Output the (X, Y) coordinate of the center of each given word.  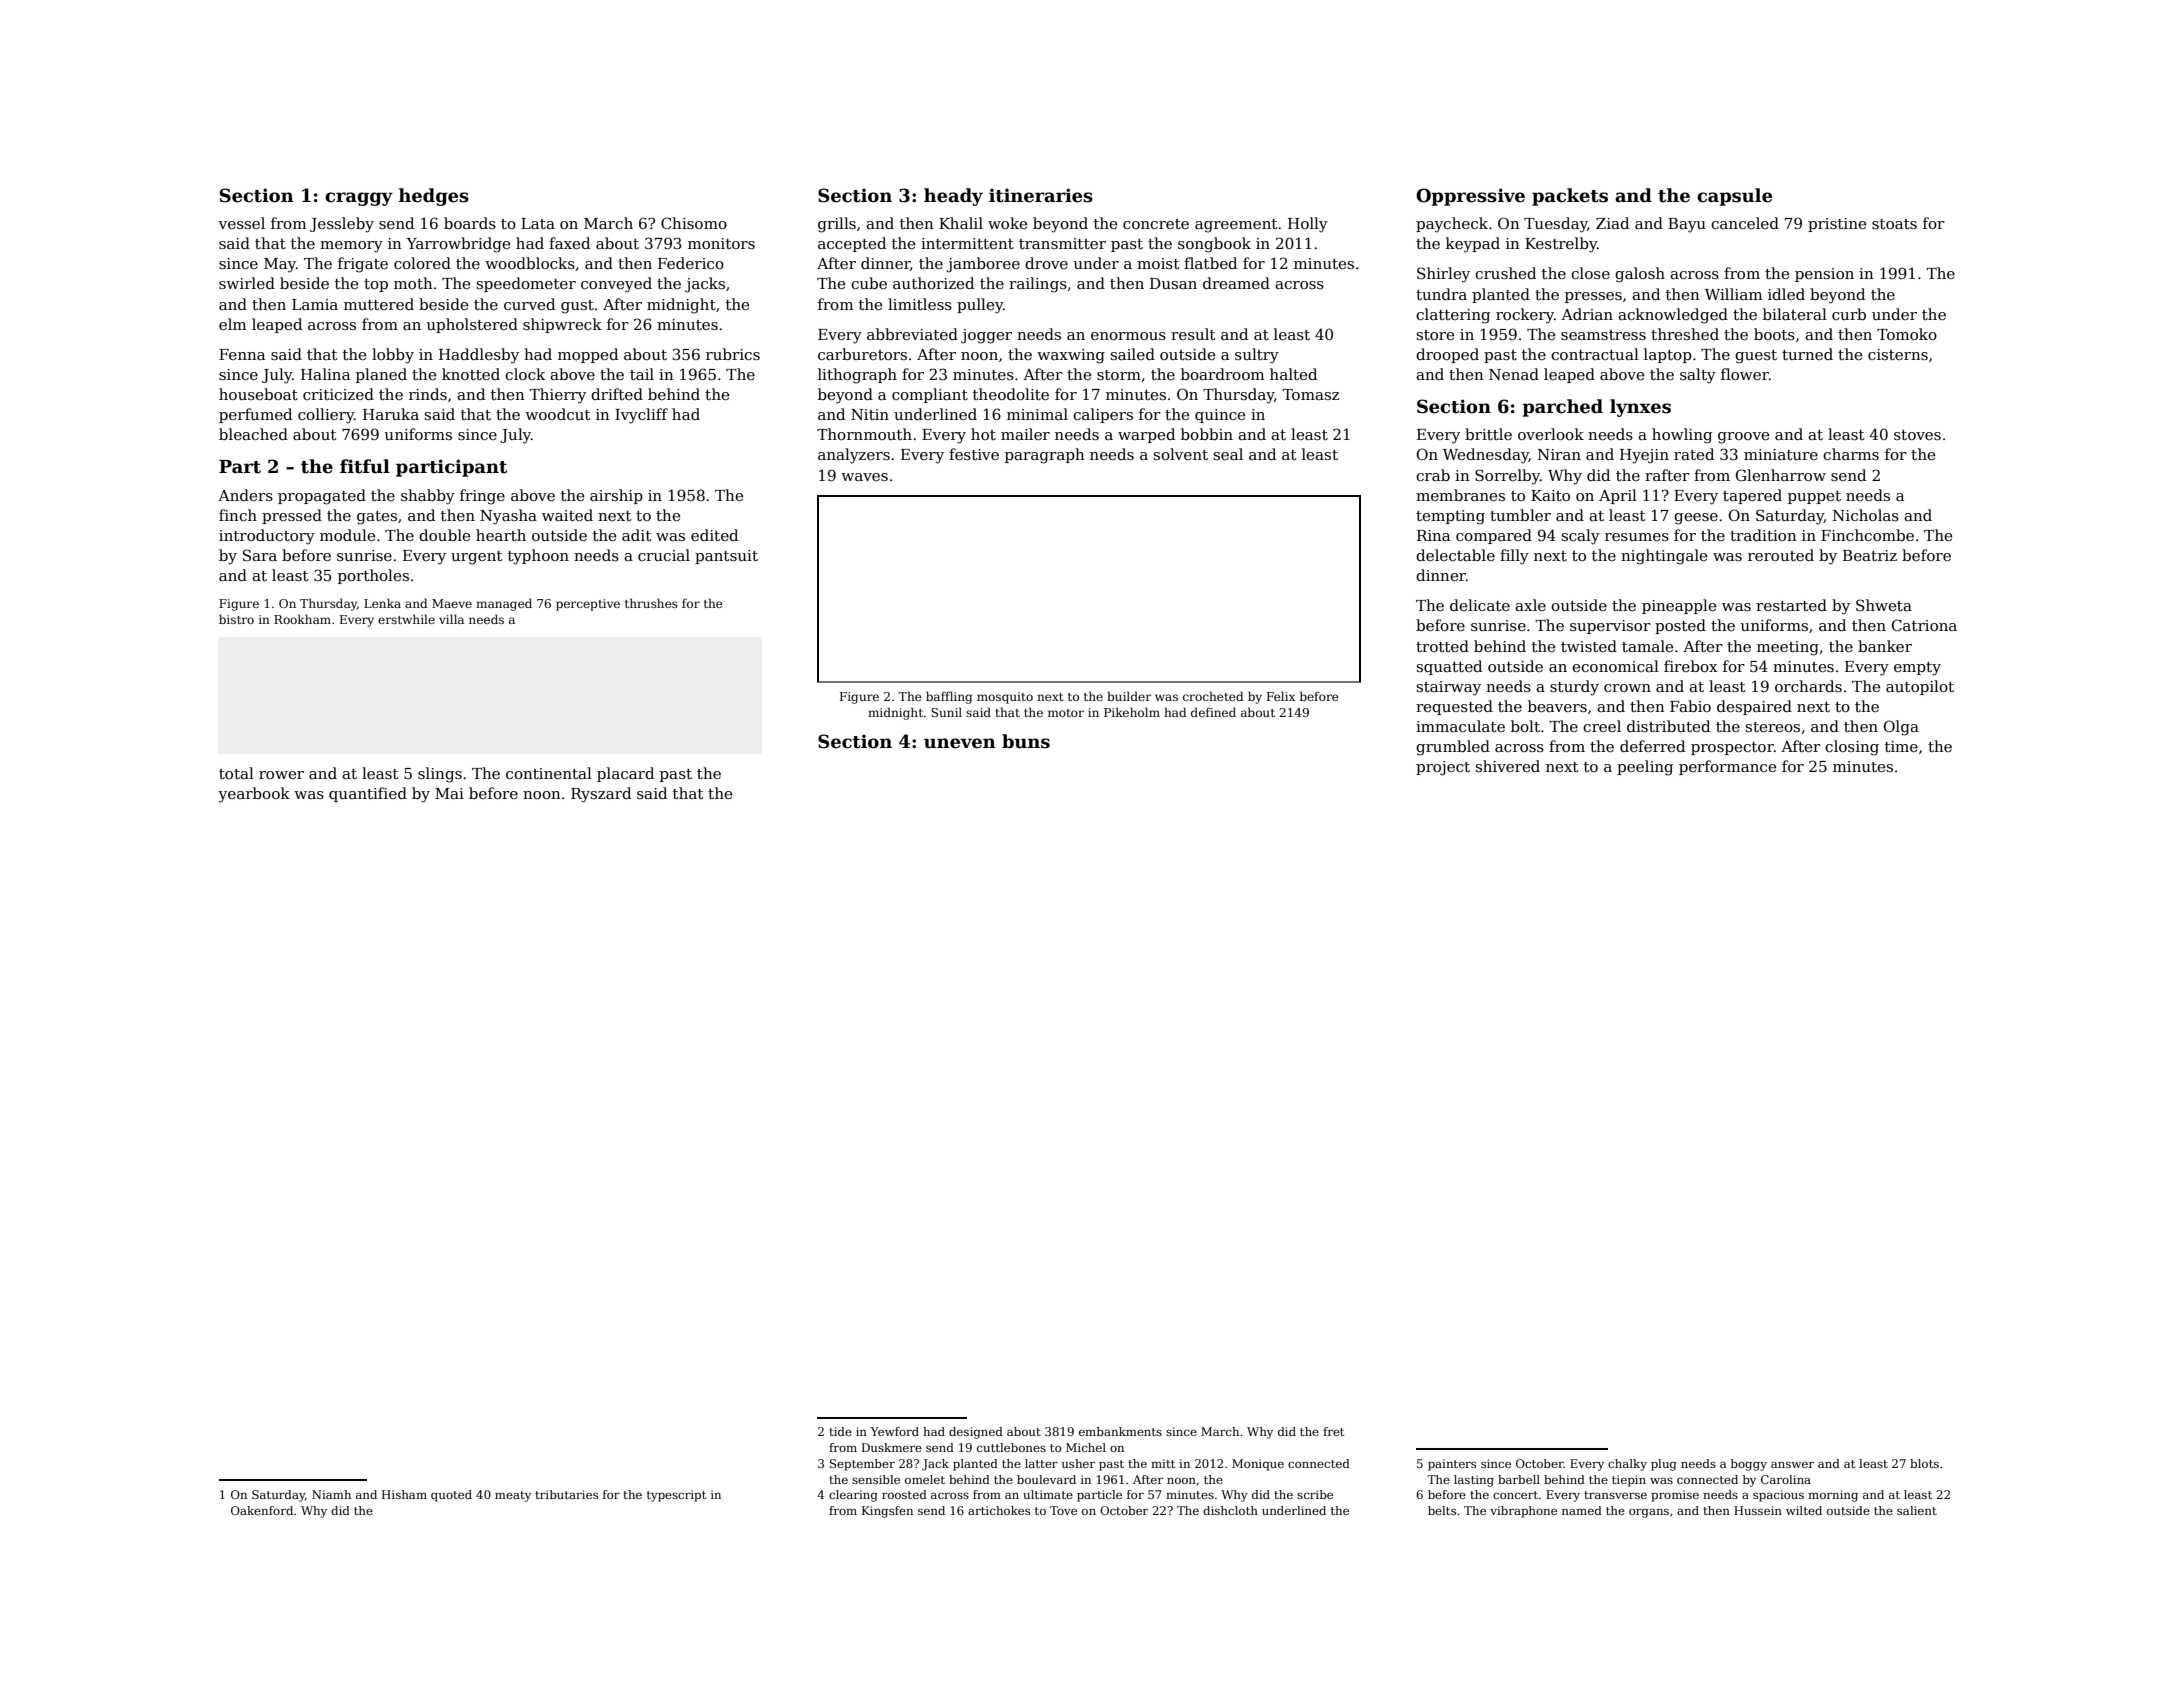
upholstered (472, 325)
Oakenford (262, 1510)
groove (1743, 438)
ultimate (1048, 1494)
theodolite (1011, 394)
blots (1924, 1463)
